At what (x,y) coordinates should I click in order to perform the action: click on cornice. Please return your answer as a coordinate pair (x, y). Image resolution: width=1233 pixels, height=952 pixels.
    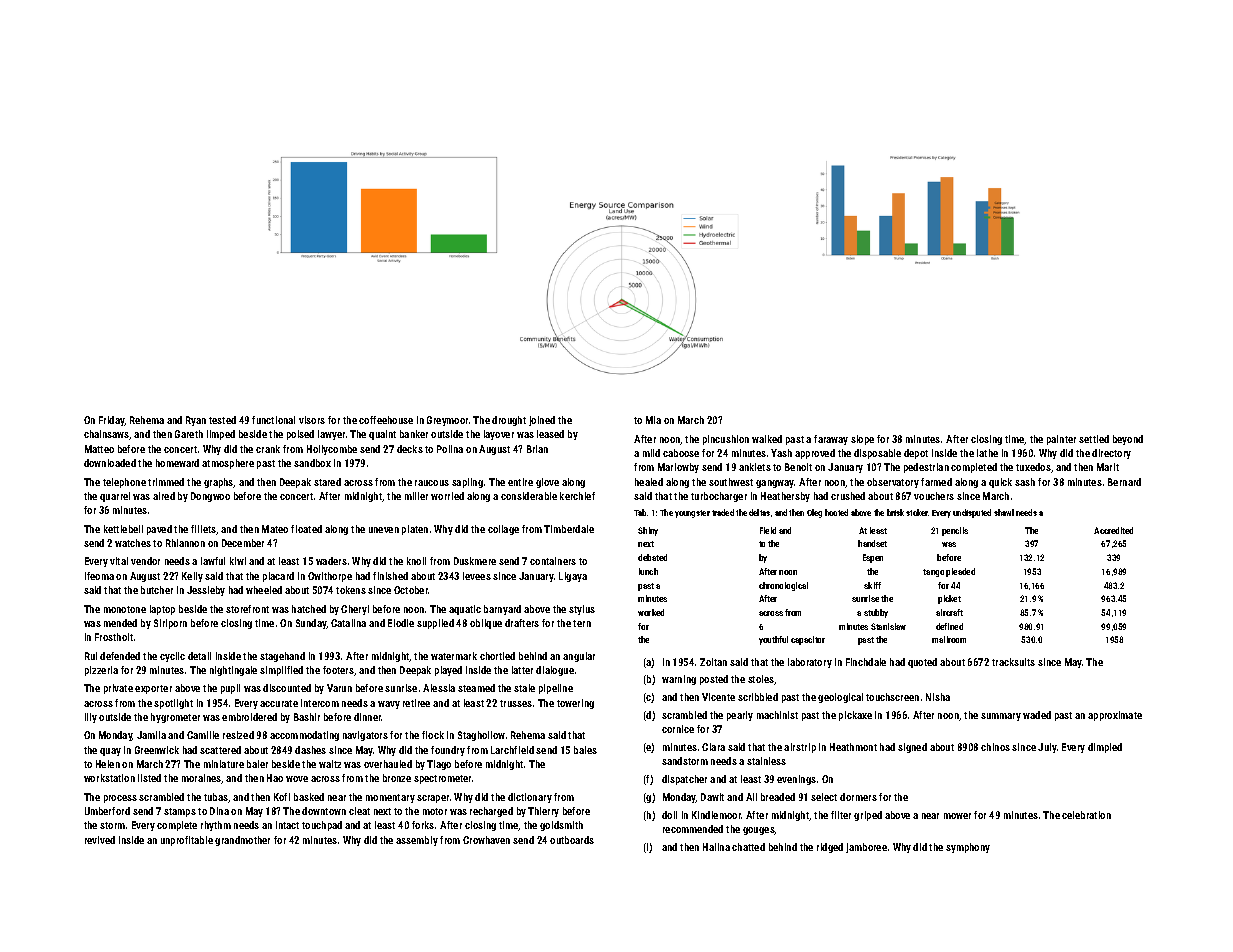
    Looking at the image, I should click on (678, 729).
